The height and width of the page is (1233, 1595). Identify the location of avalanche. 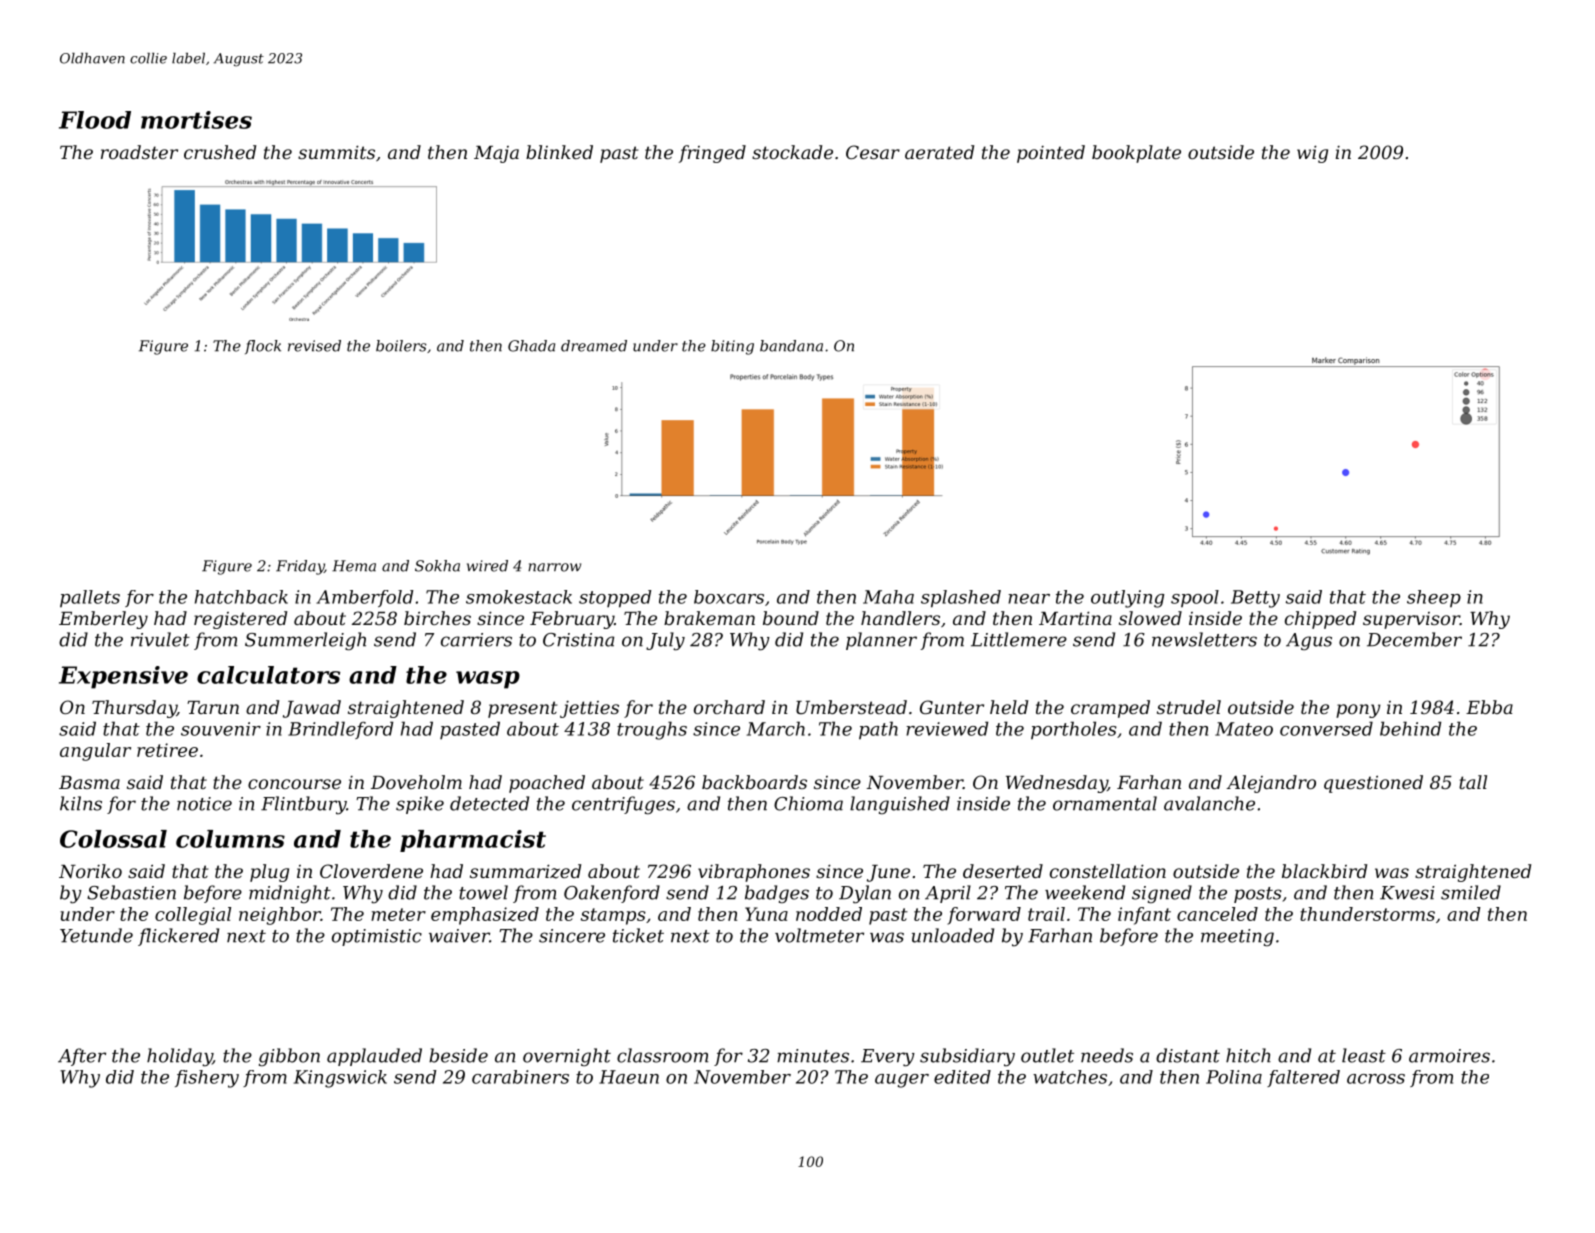
(1209, 803).
